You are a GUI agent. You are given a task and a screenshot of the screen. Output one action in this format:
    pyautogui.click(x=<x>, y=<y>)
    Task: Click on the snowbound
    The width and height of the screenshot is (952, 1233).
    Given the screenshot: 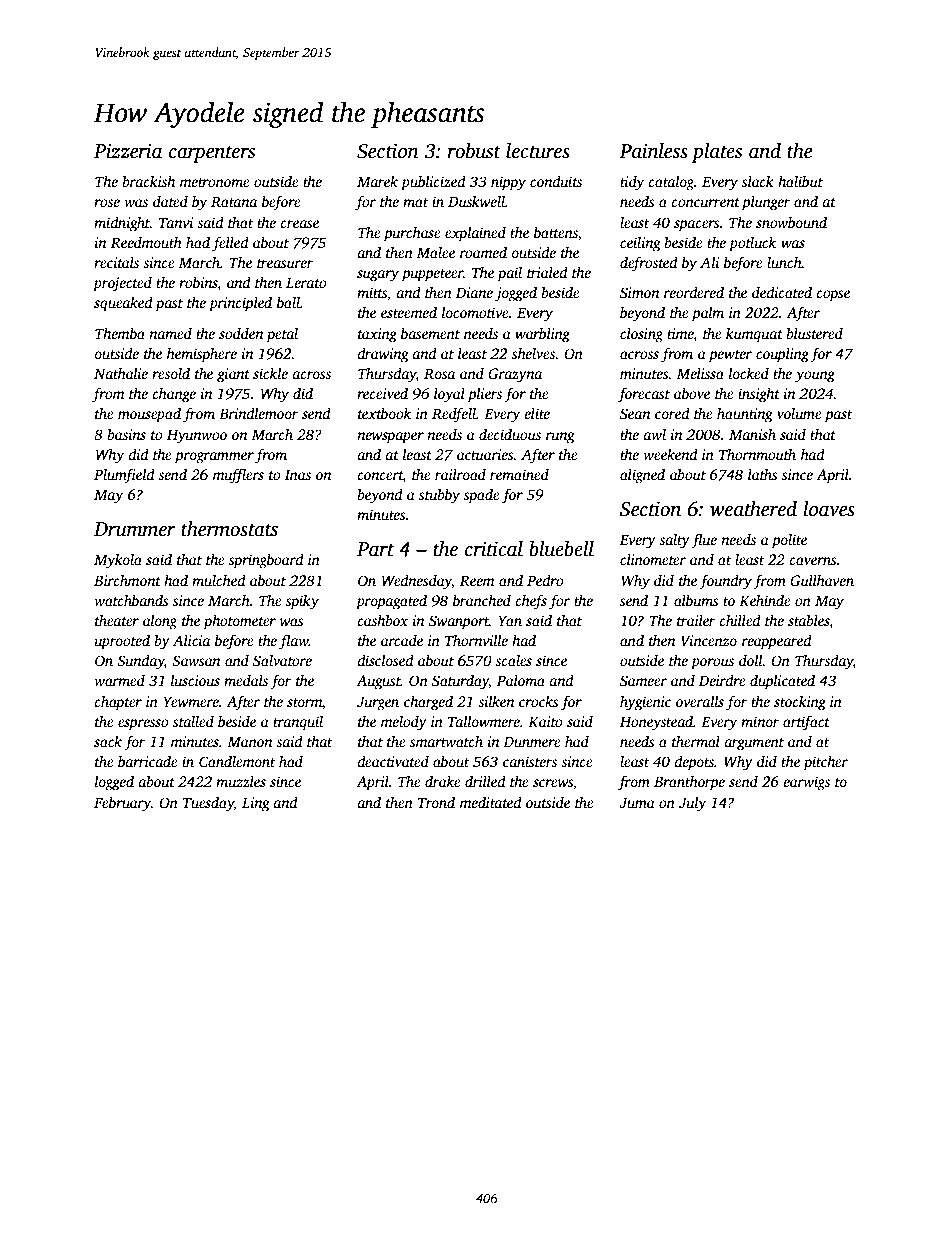 What is the action you would take?
    pyautogui.click(x=791, y=222)
